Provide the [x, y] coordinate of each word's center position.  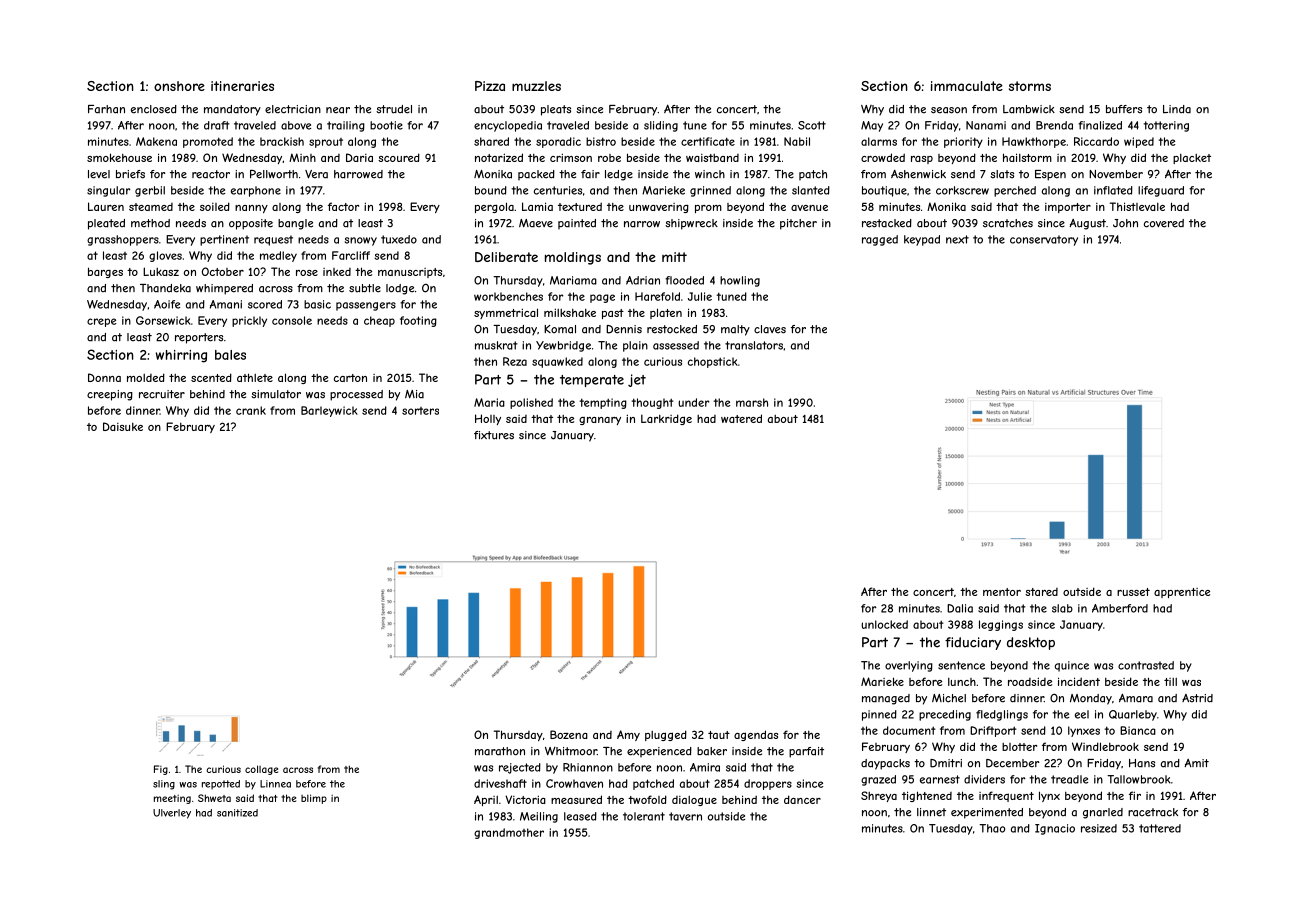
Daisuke [123, 426]
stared [1041, 592]
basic [317, 304]
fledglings [1002, 715]
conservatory [1044, 240]
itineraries [242, 86]
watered [741, 418]
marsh [752, 402]
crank [251, 410]
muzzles [536, 86]
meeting [172, 799]
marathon [500, 751]
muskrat [496, 345]
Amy [628, 735]
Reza [515, 361]
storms [1030, 86]
